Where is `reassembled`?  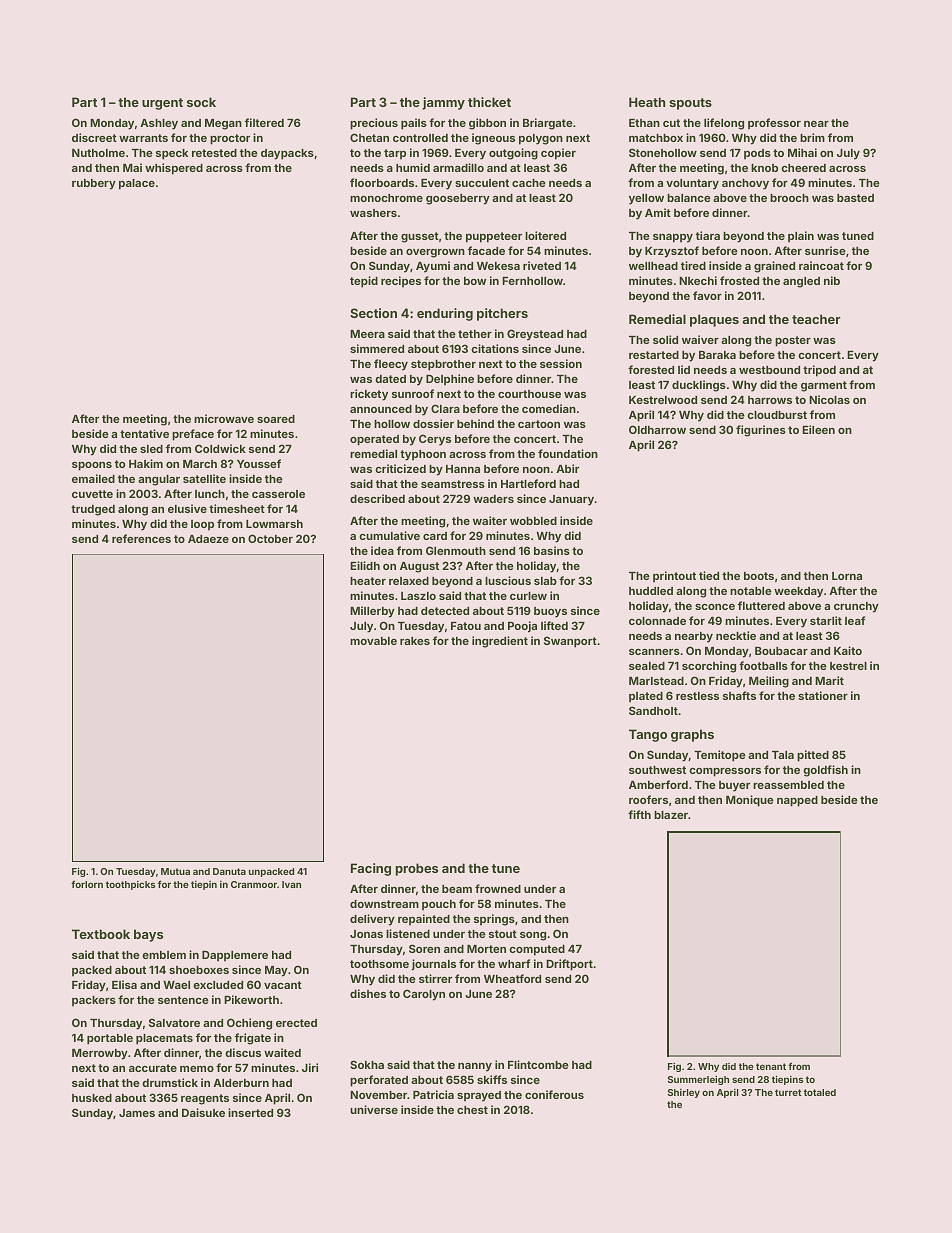 reassembled is located at coordinates (788, 785).
